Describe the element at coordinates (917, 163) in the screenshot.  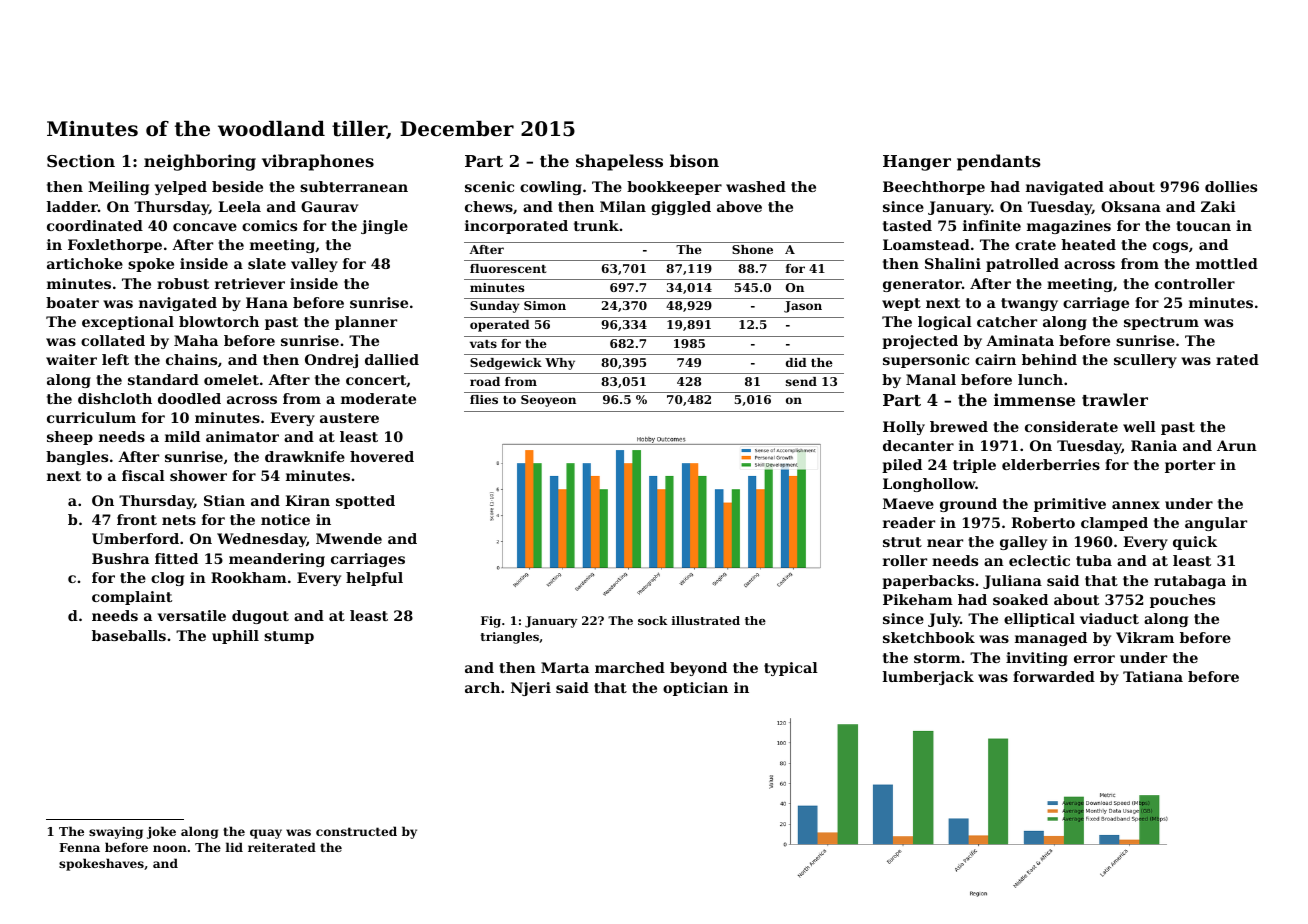
I see `Hanger` at that location.
